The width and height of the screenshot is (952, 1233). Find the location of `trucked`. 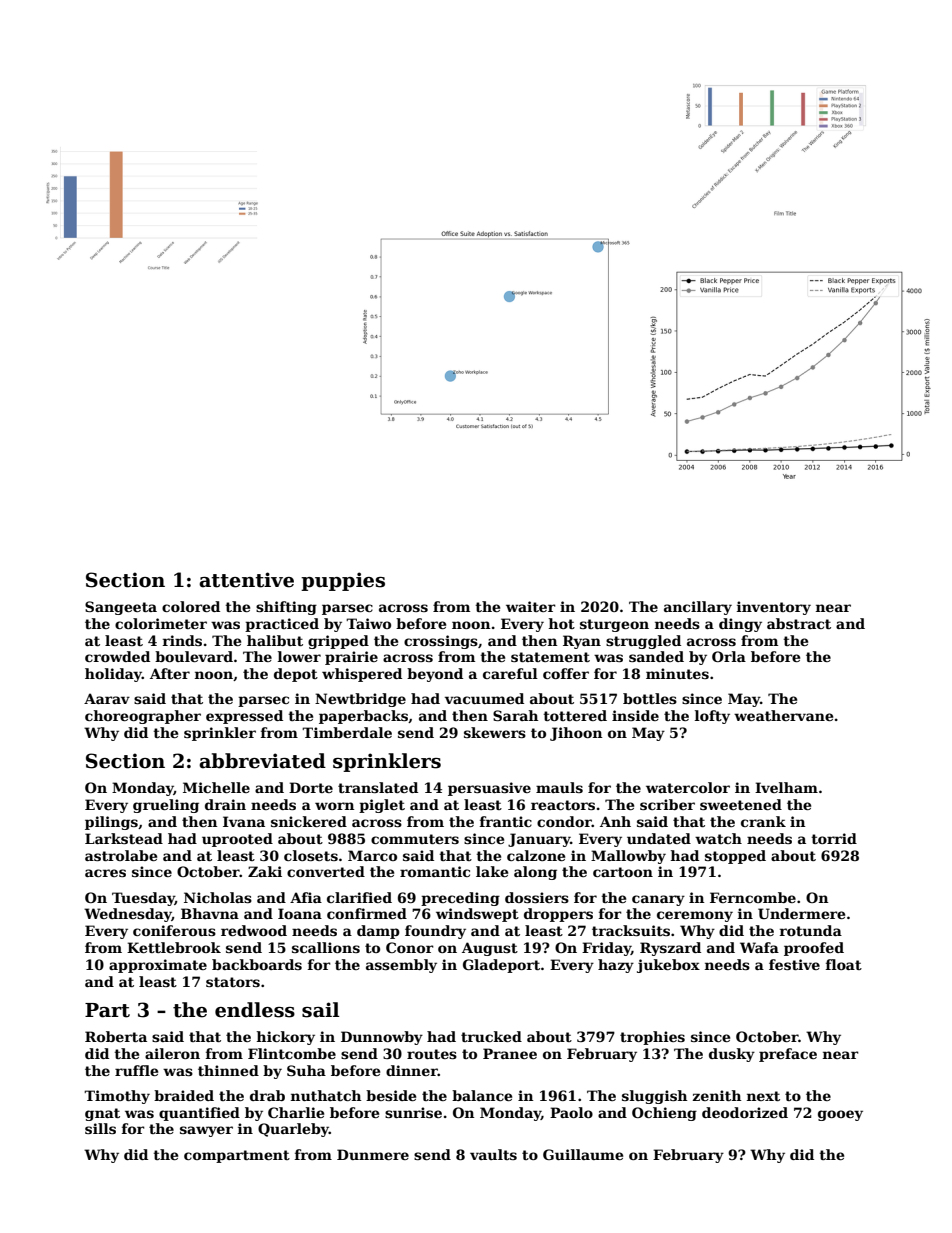

trucked is located at coordinates (491, 1036).
